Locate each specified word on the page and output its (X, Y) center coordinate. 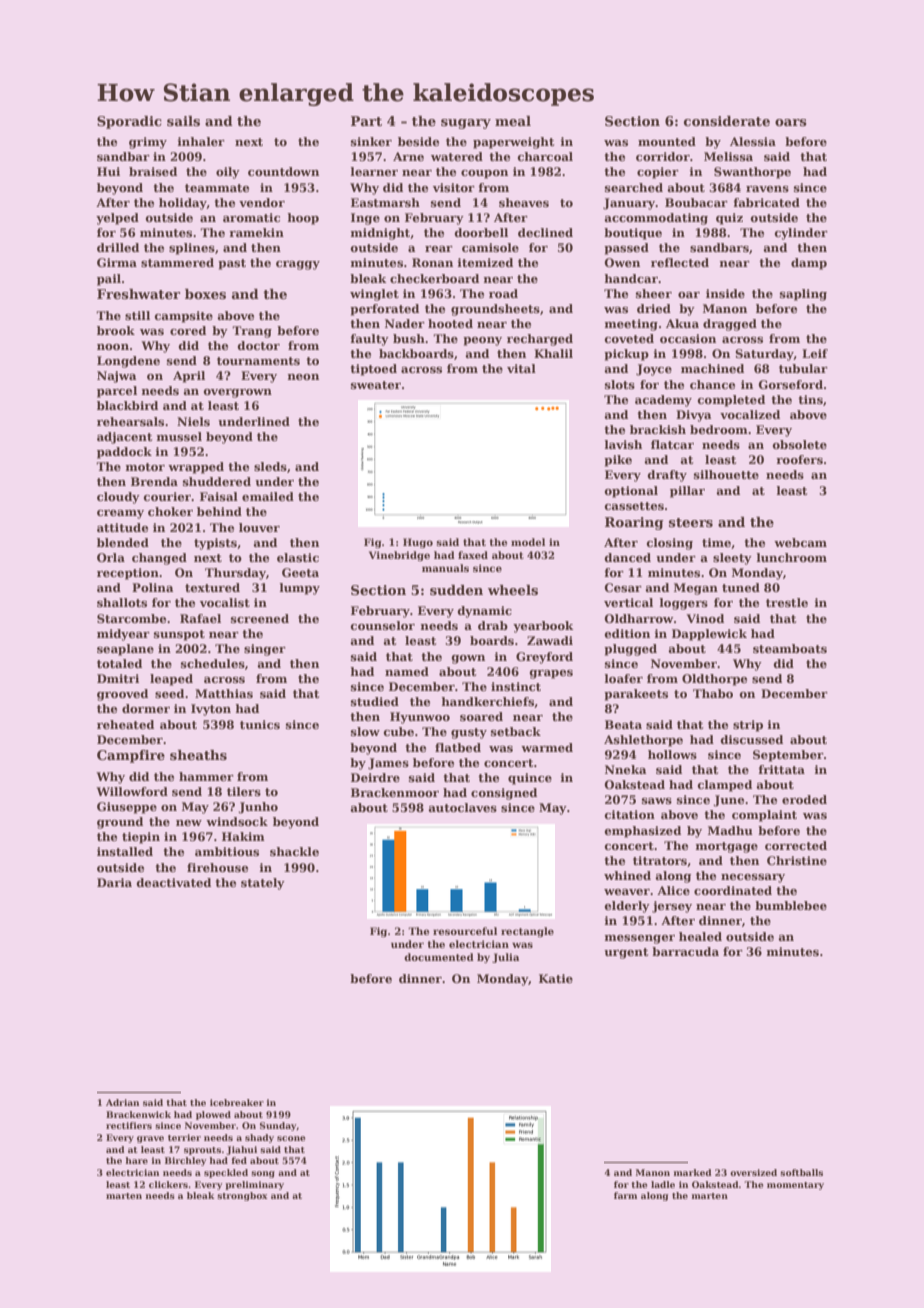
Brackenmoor (395, 792)
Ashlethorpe (643, 741)
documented (439, 957)
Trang (252, 332)
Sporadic (129, 122)
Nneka (626, 769)
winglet (374, 295)
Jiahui (242, 1150)
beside (418, 141)
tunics (260, 724)
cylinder (801, 234)
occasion (688, 338)
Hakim (243, 836)
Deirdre (375, 777)
